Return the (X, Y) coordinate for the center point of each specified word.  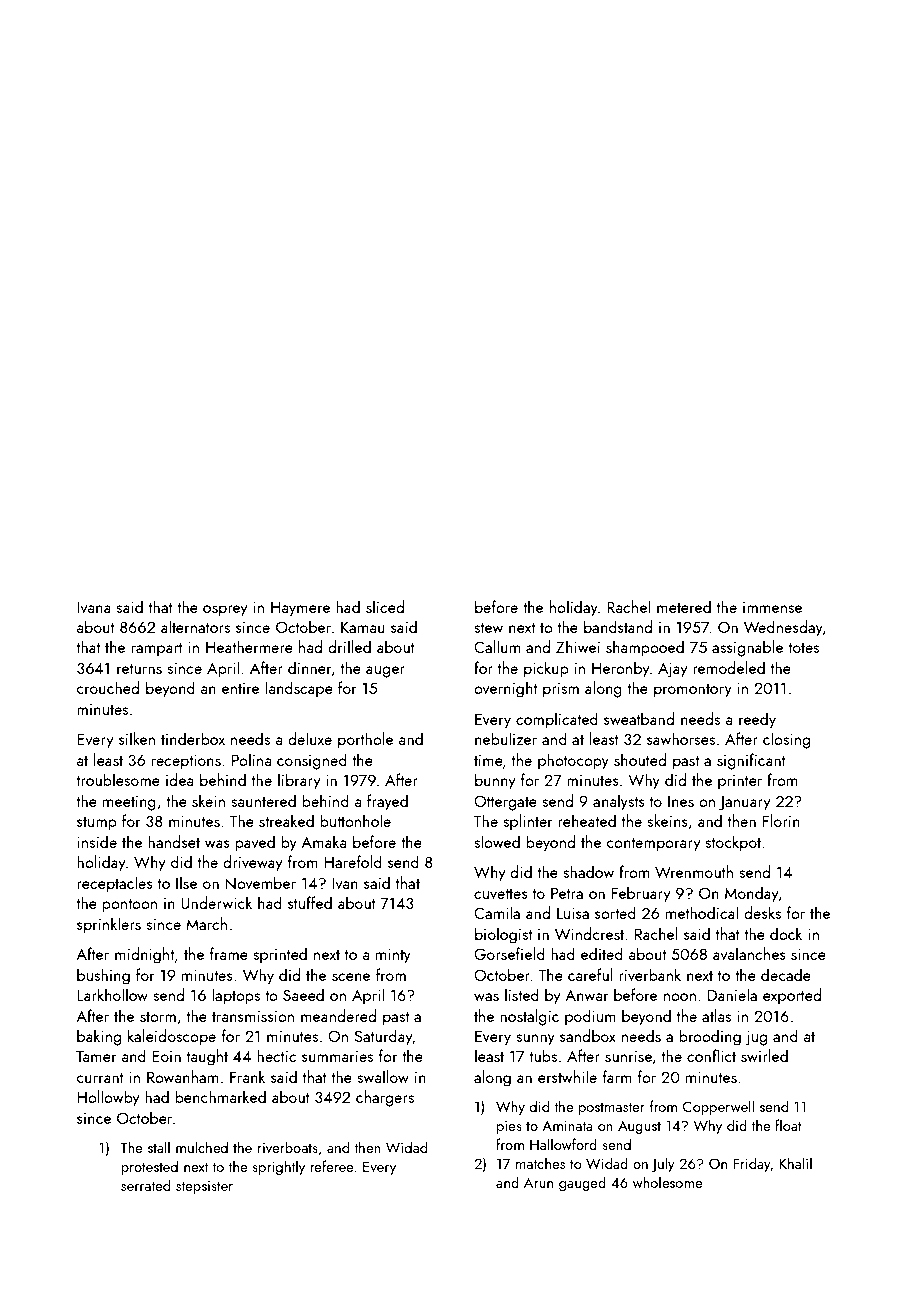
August (639, 1127)
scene (351, 977)
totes (803, 648)
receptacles (115, 884)
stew (488, 628)
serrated (145, 1185)
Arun (538, 1183)
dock (786, 933)
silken (137, 738)
